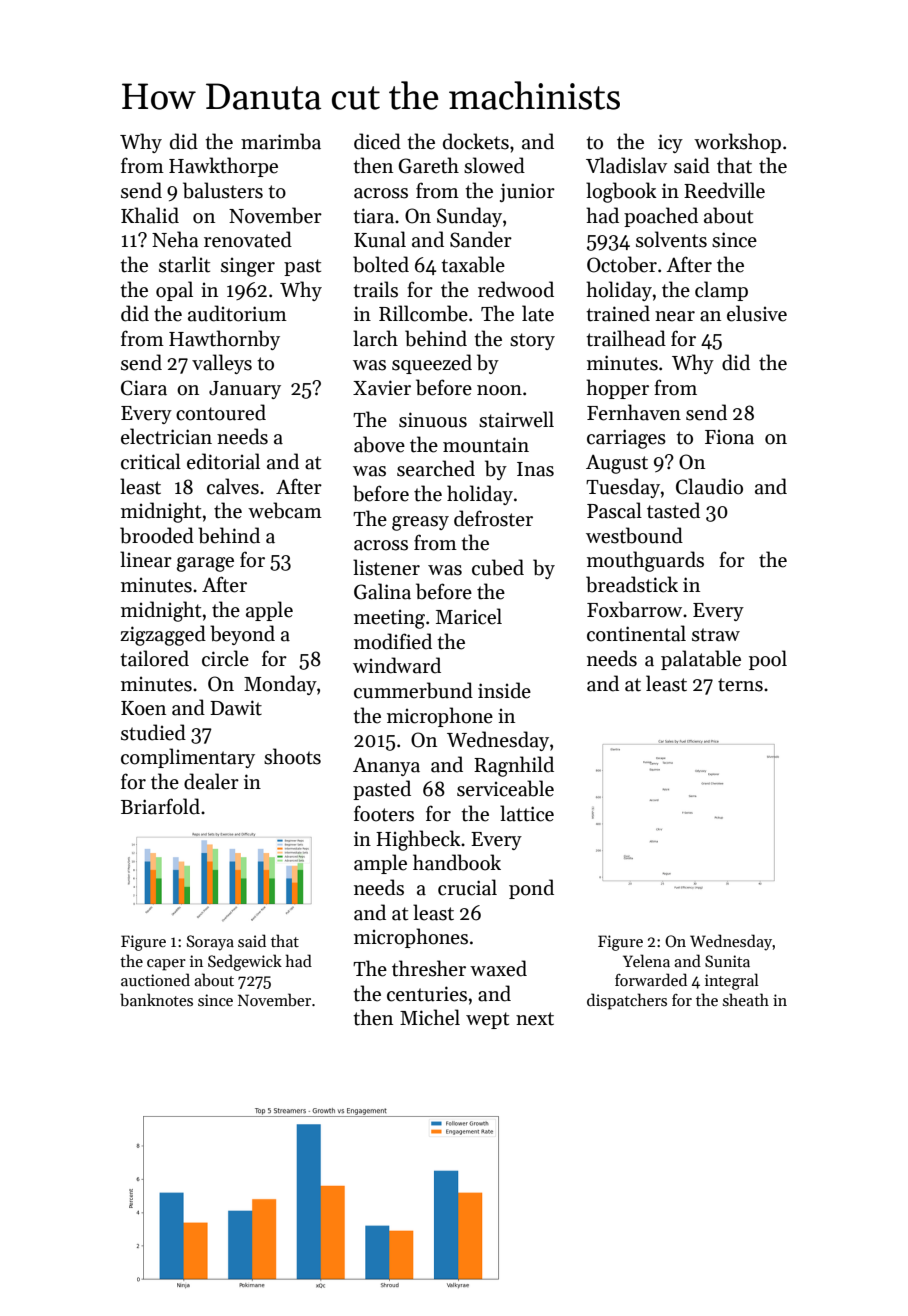 The image size is (908, 1316). What do you see at coordinates (436, 468) in the image?
I see `searched` at bounding box center [436, 468].
